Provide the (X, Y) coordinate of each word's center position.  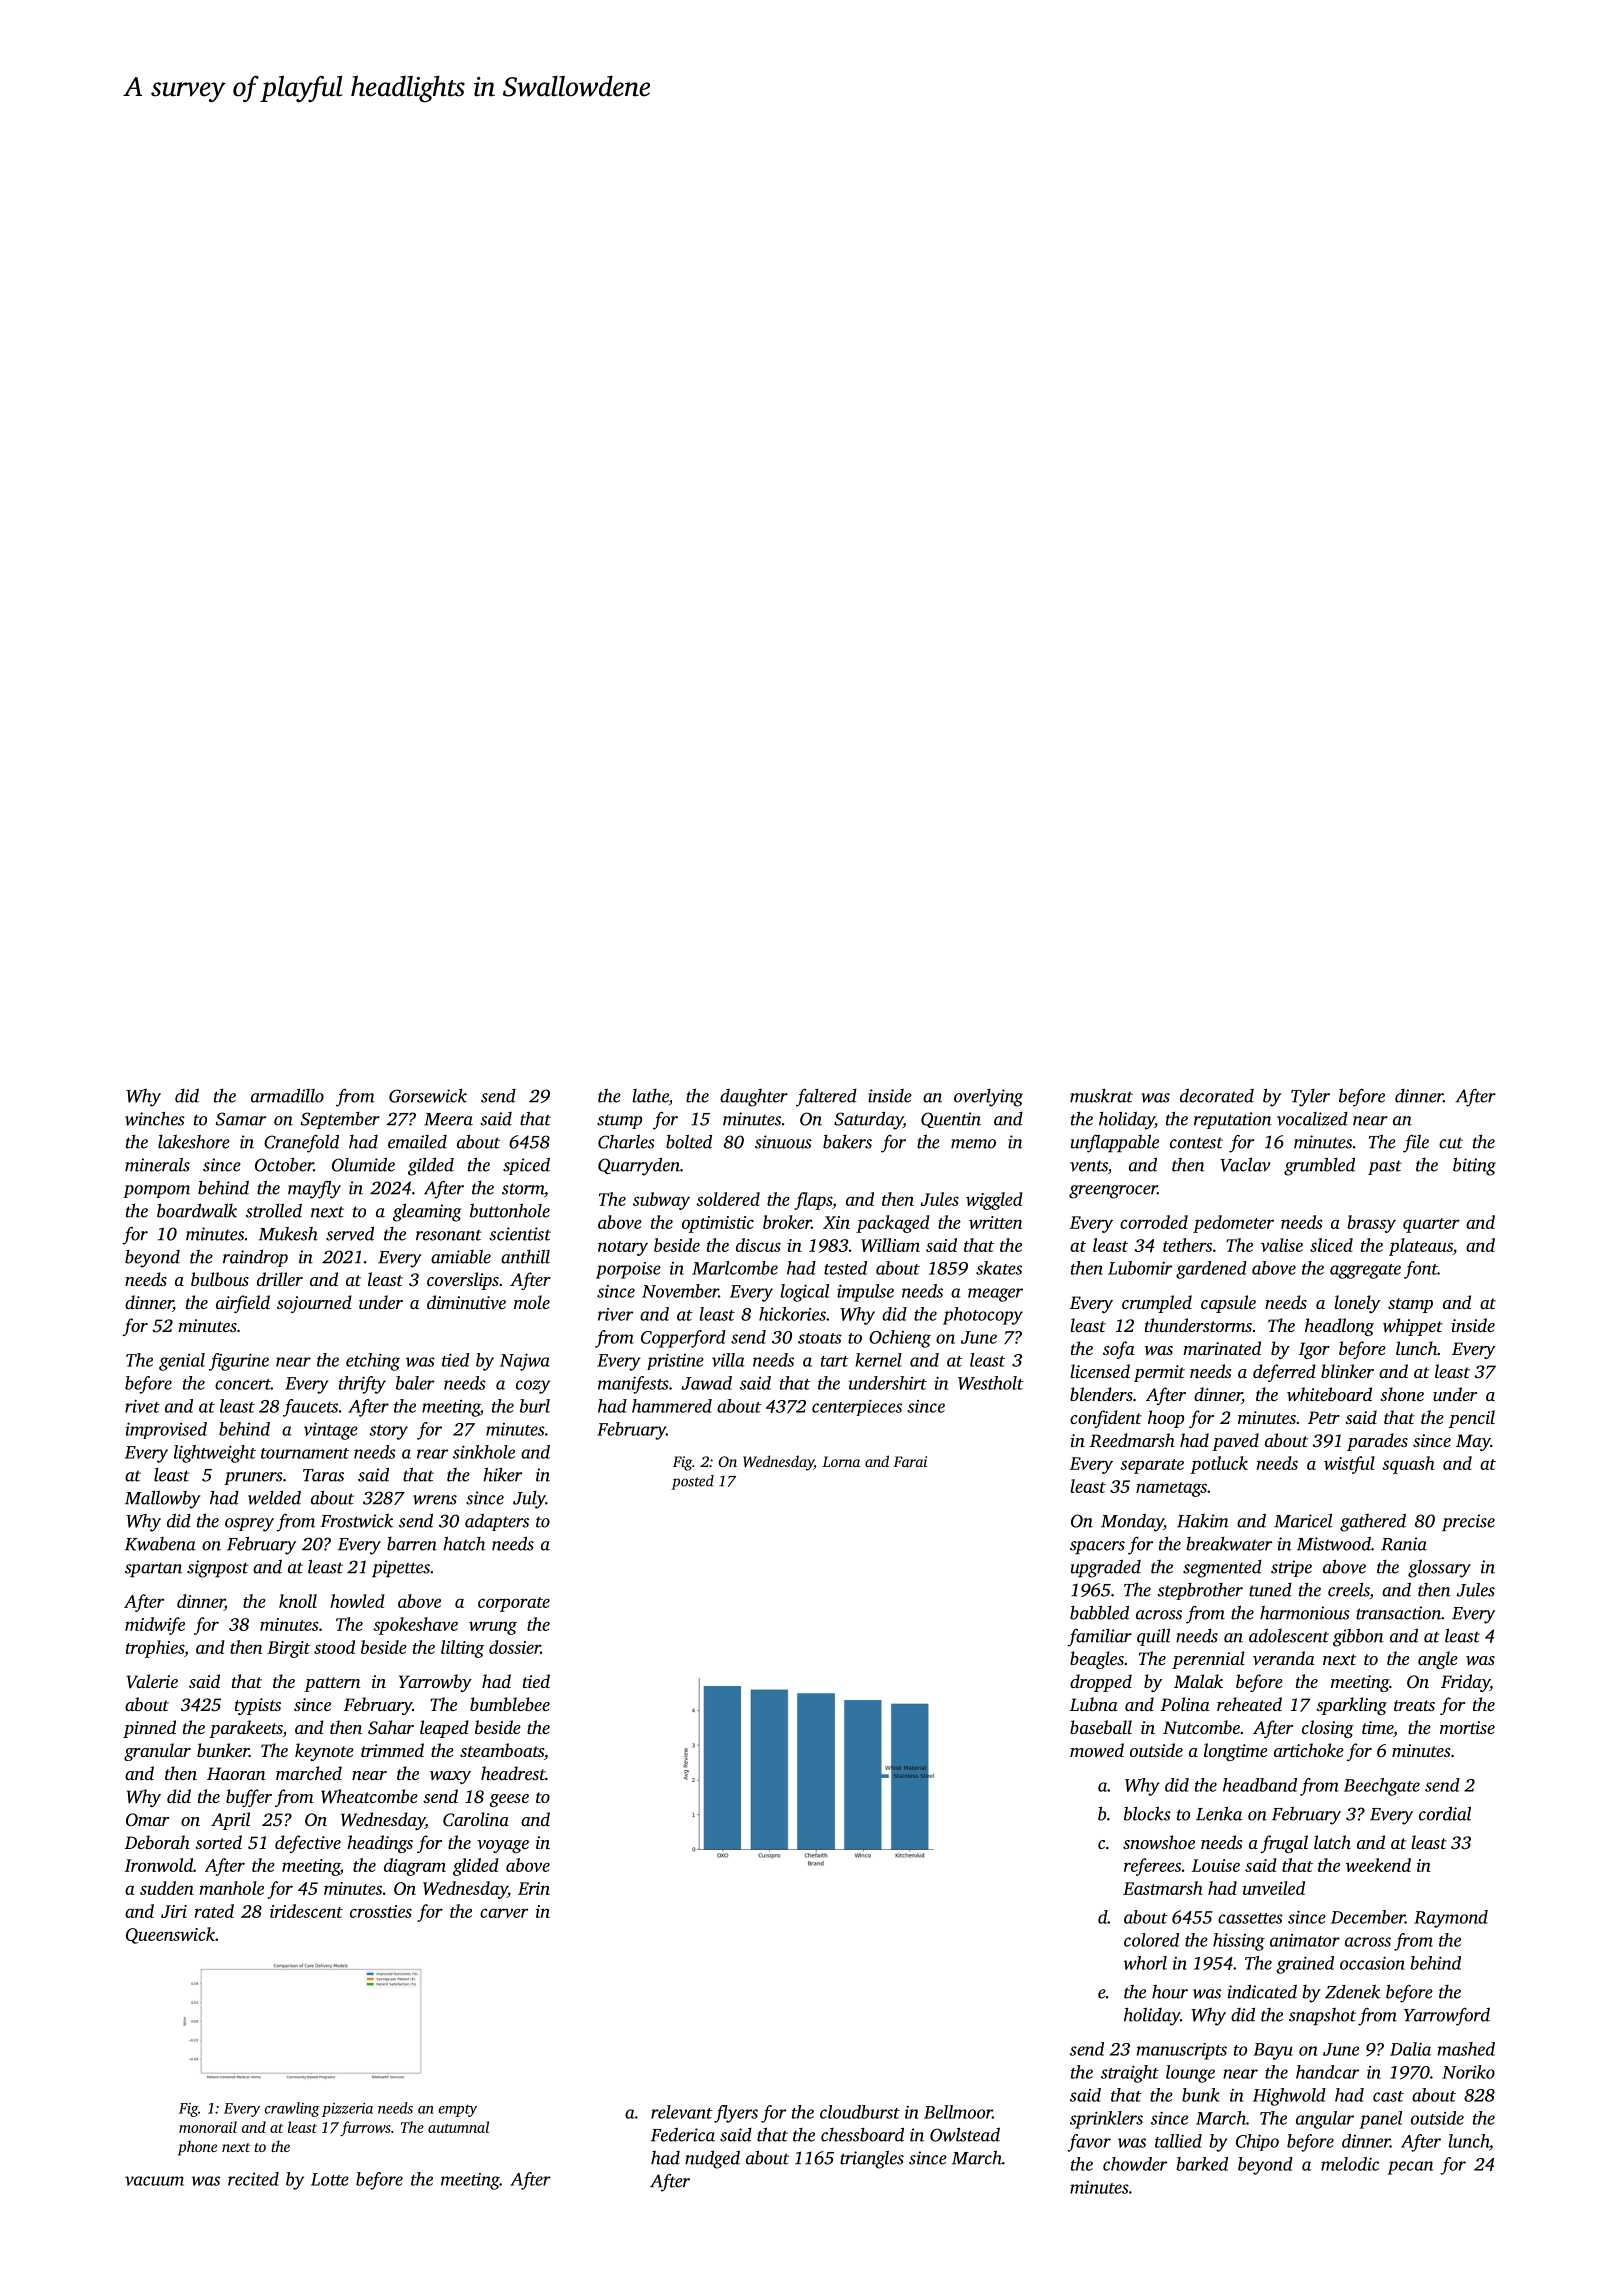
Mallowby (163, 1499)
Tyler (1310, 1098)
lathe (651, 1096)
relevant (682, 2112)
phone (197, 2148)
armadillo (287, 1095)
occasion (1372, 1963)
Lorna (841, 1461)
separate (1152, 1466)
